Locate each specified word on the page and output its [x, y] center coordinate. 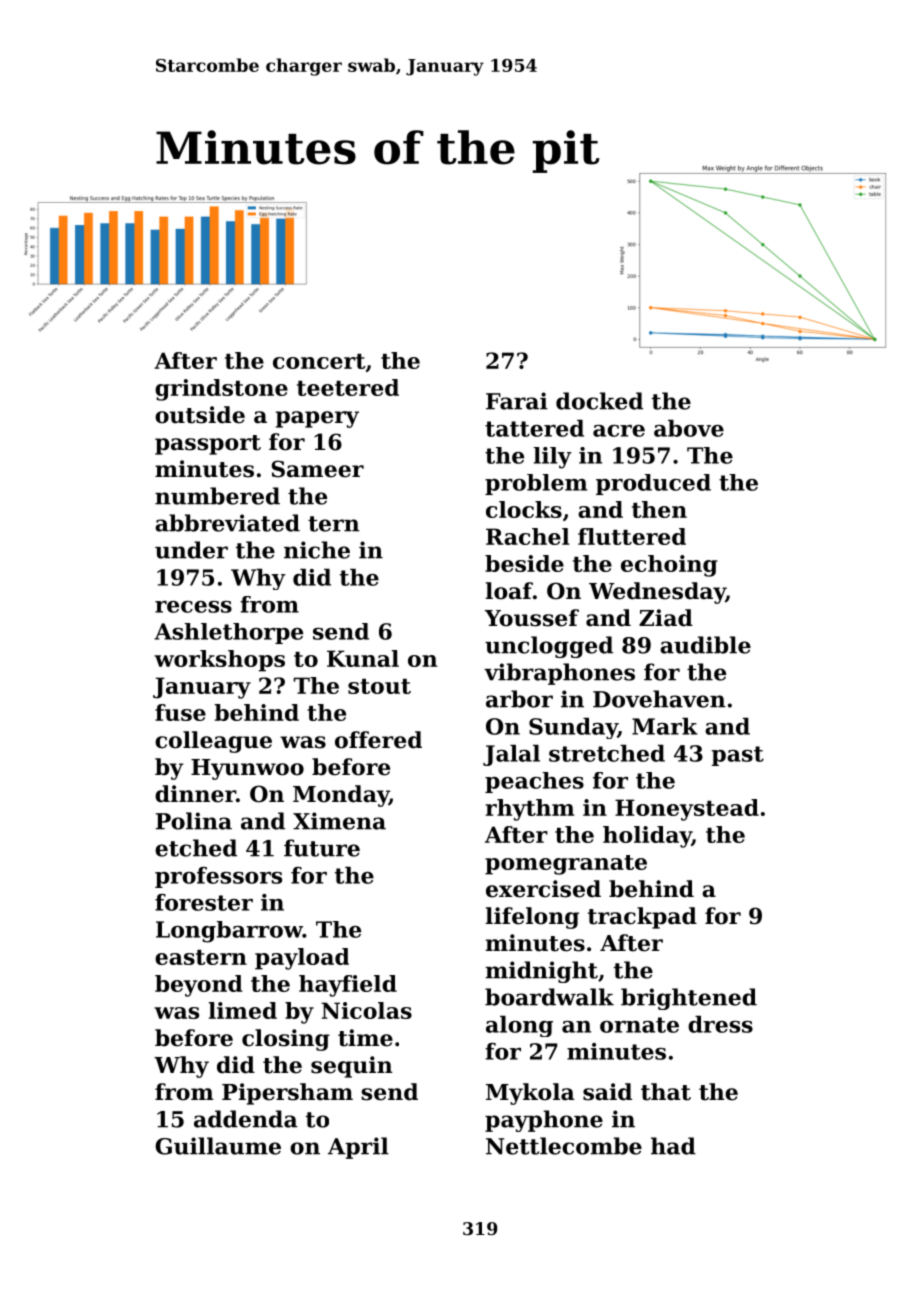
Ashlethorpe [228, 633]
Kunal [363, 658]
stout [379, 686]
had [673, 1146]
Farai [517, 401]
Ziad [666, 618]
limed [243, 1010]
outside [200, 415]
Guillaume [218, 1146]
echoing [669, 566]
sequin [352, 1067]
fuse [180, 712]
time [365, 1038]
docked [599, 401]
